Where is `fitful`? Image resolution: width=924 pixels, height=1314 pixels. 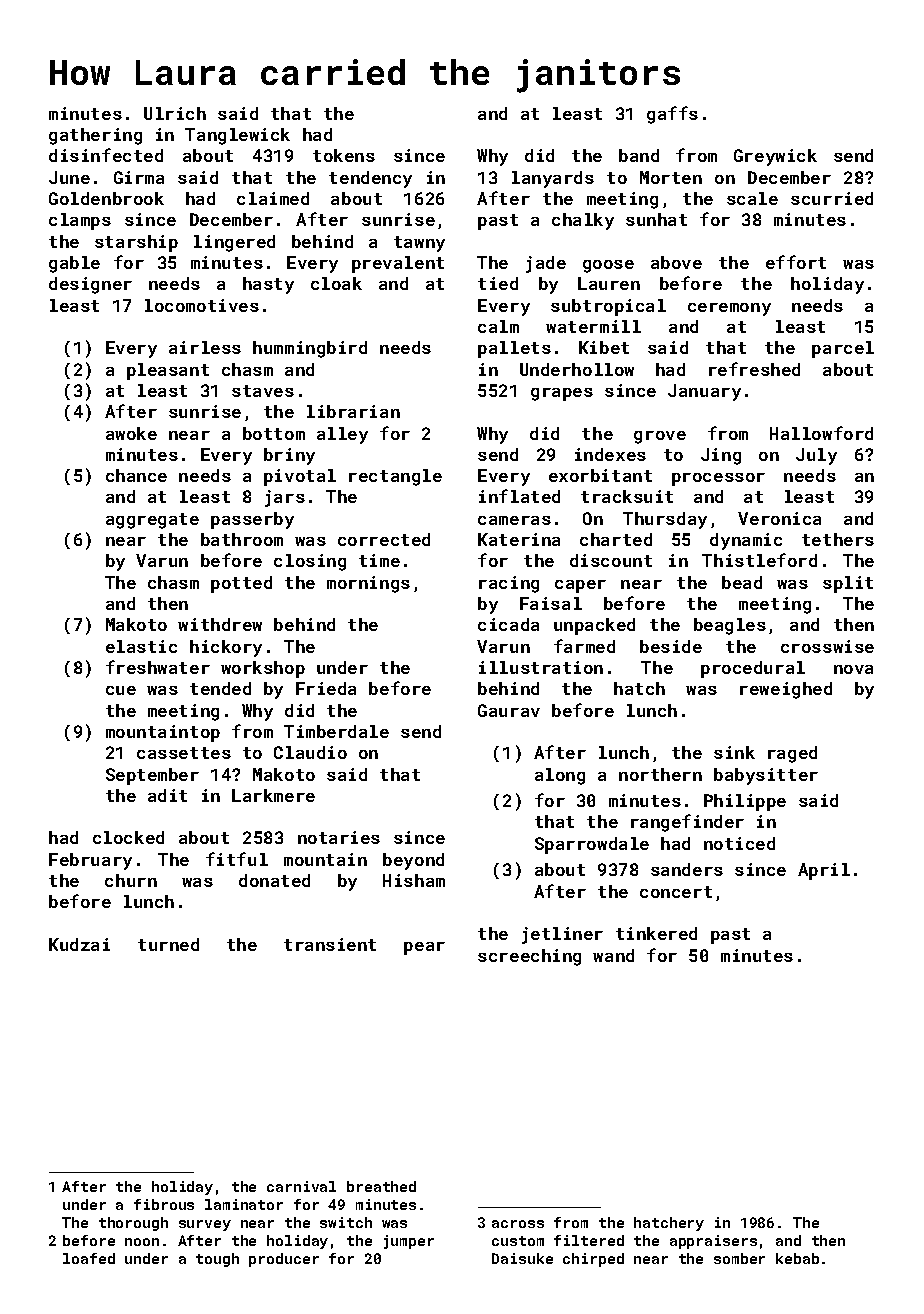
fitful is located at coordinates (237, 859).
